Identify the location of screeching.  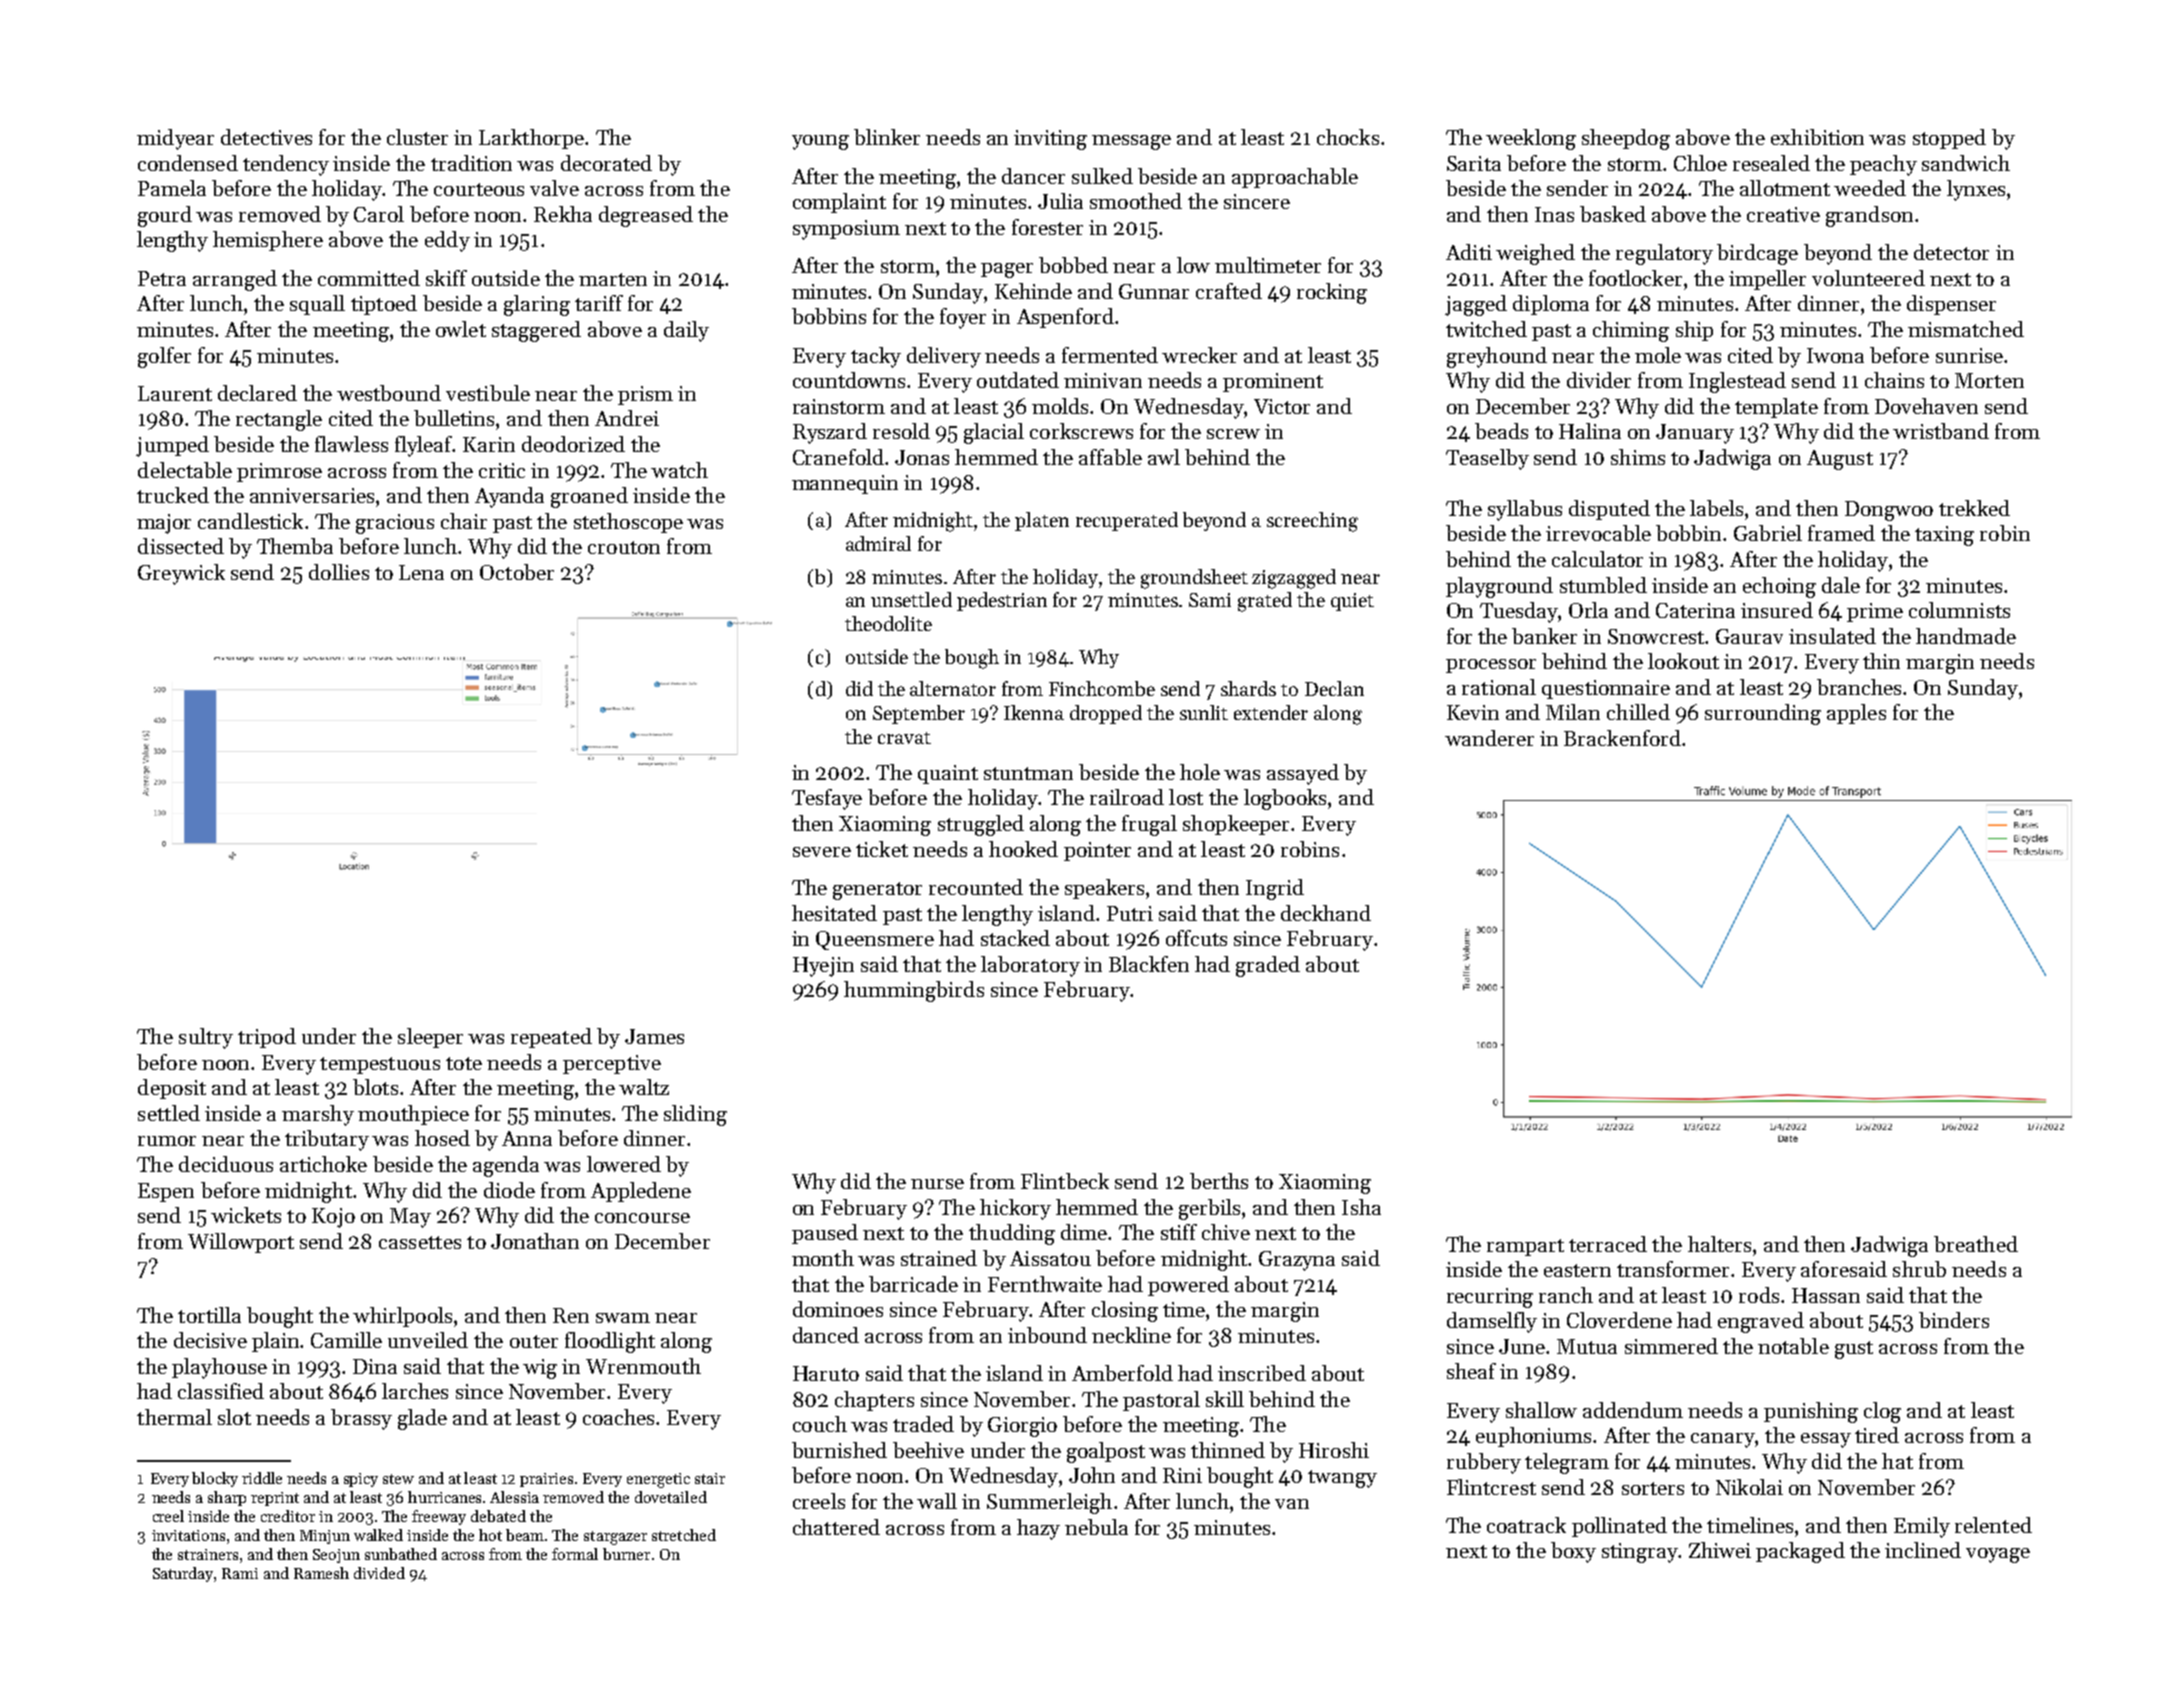
(1312, 522).
